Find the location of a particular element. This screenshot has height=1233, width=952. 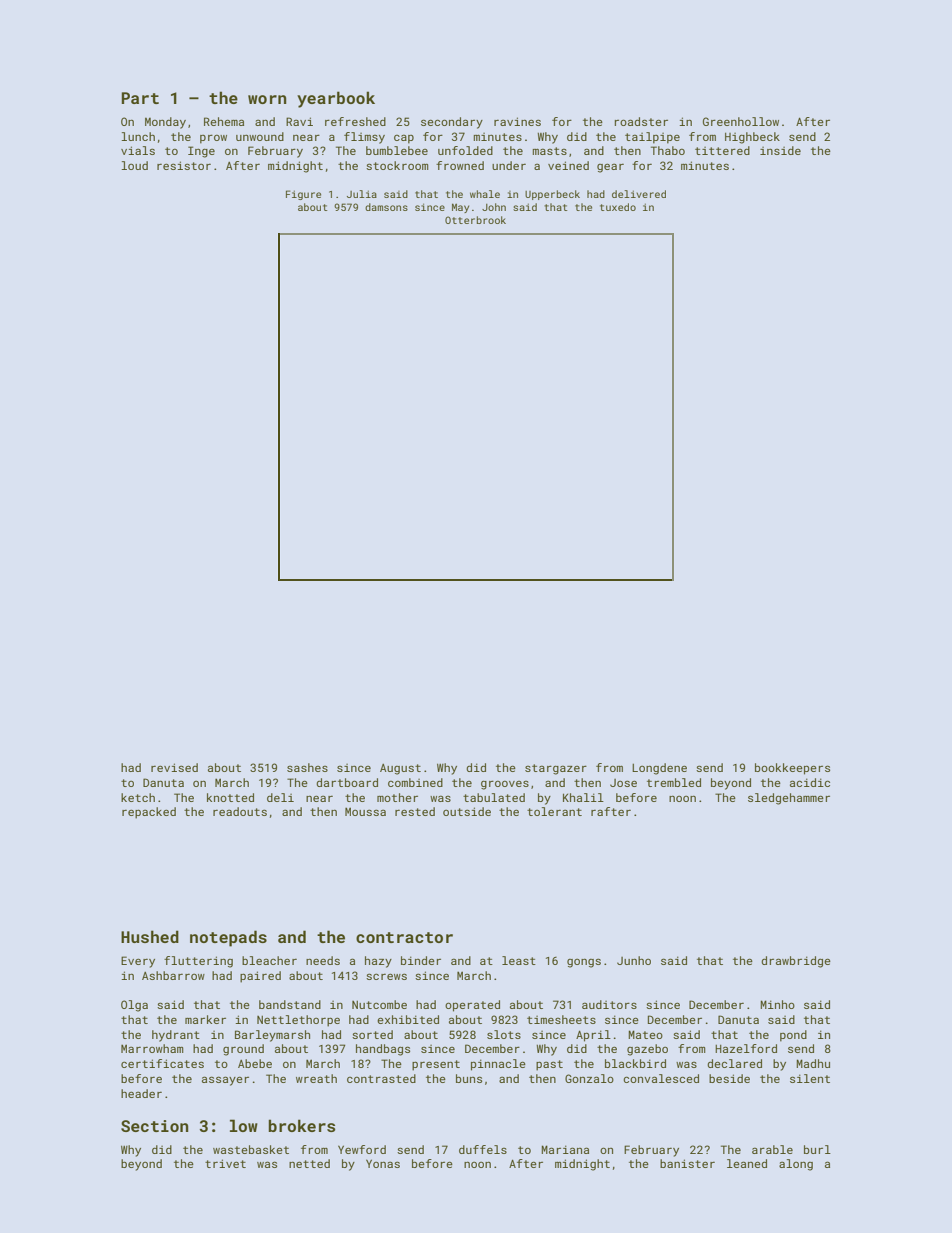

Part is located at coordinates (140, 98).
